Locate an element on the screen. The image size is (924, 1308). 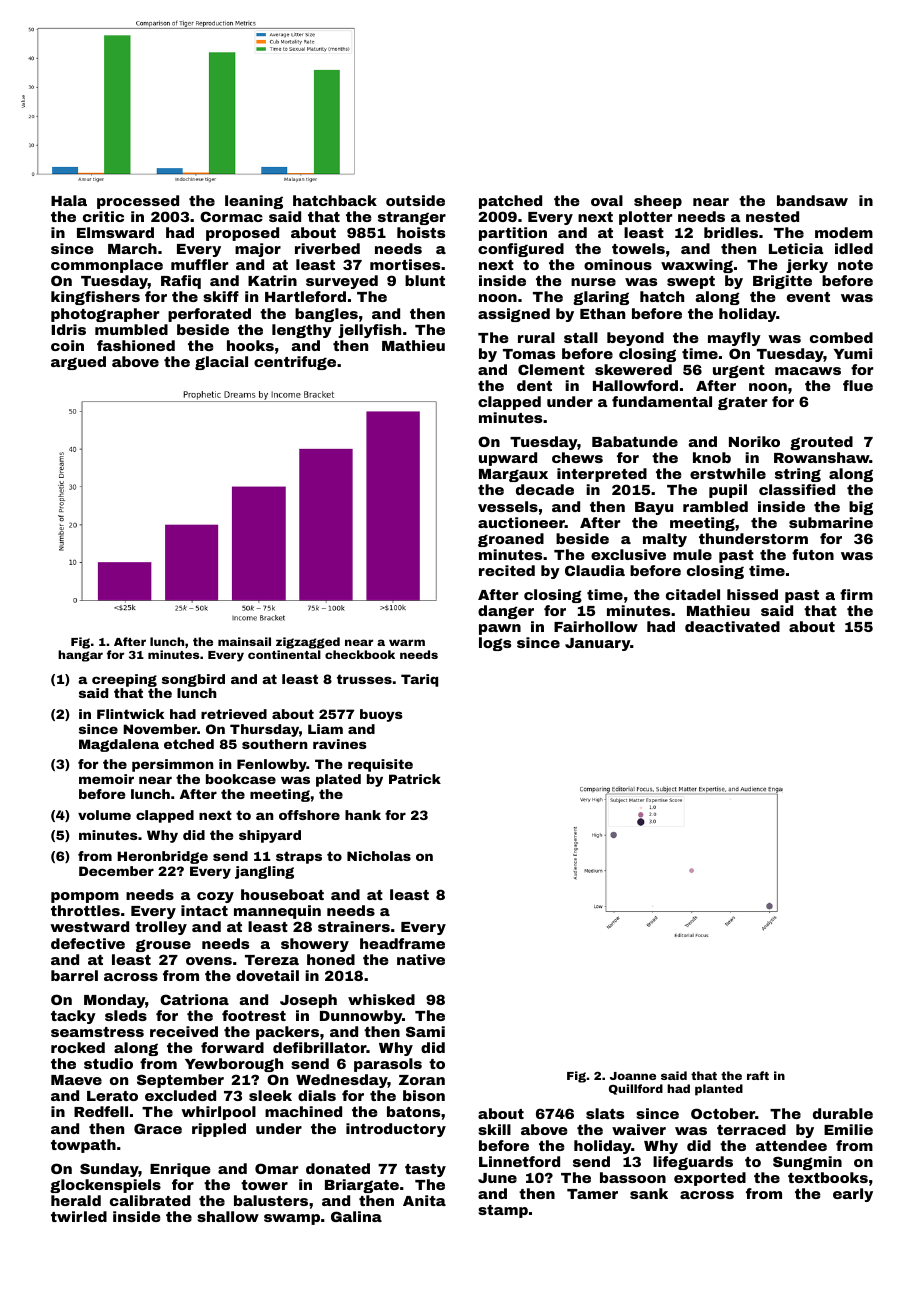
continental is located at coordinates (284, 654).
